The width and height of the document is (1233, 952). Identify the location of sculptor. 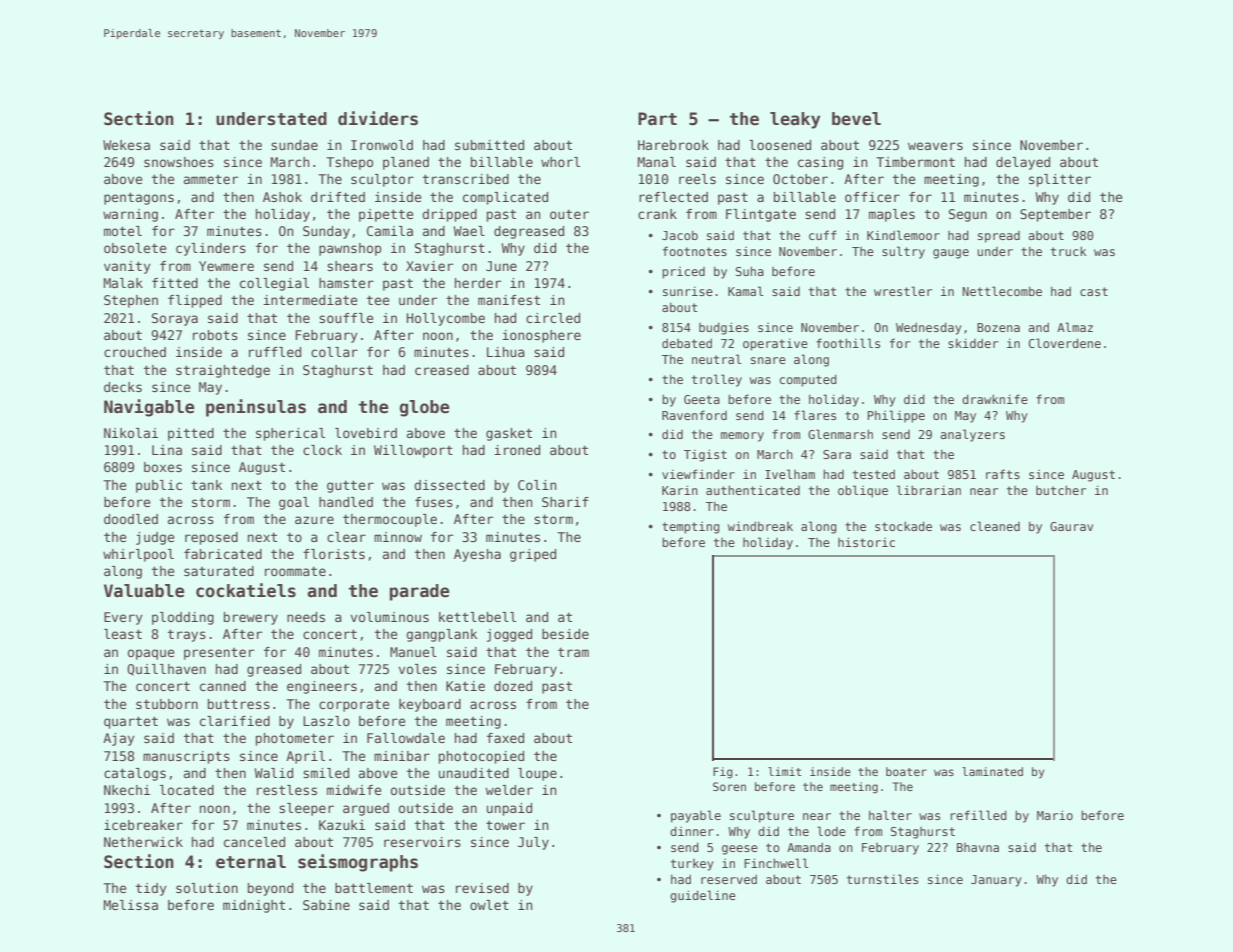
(382, 180).
